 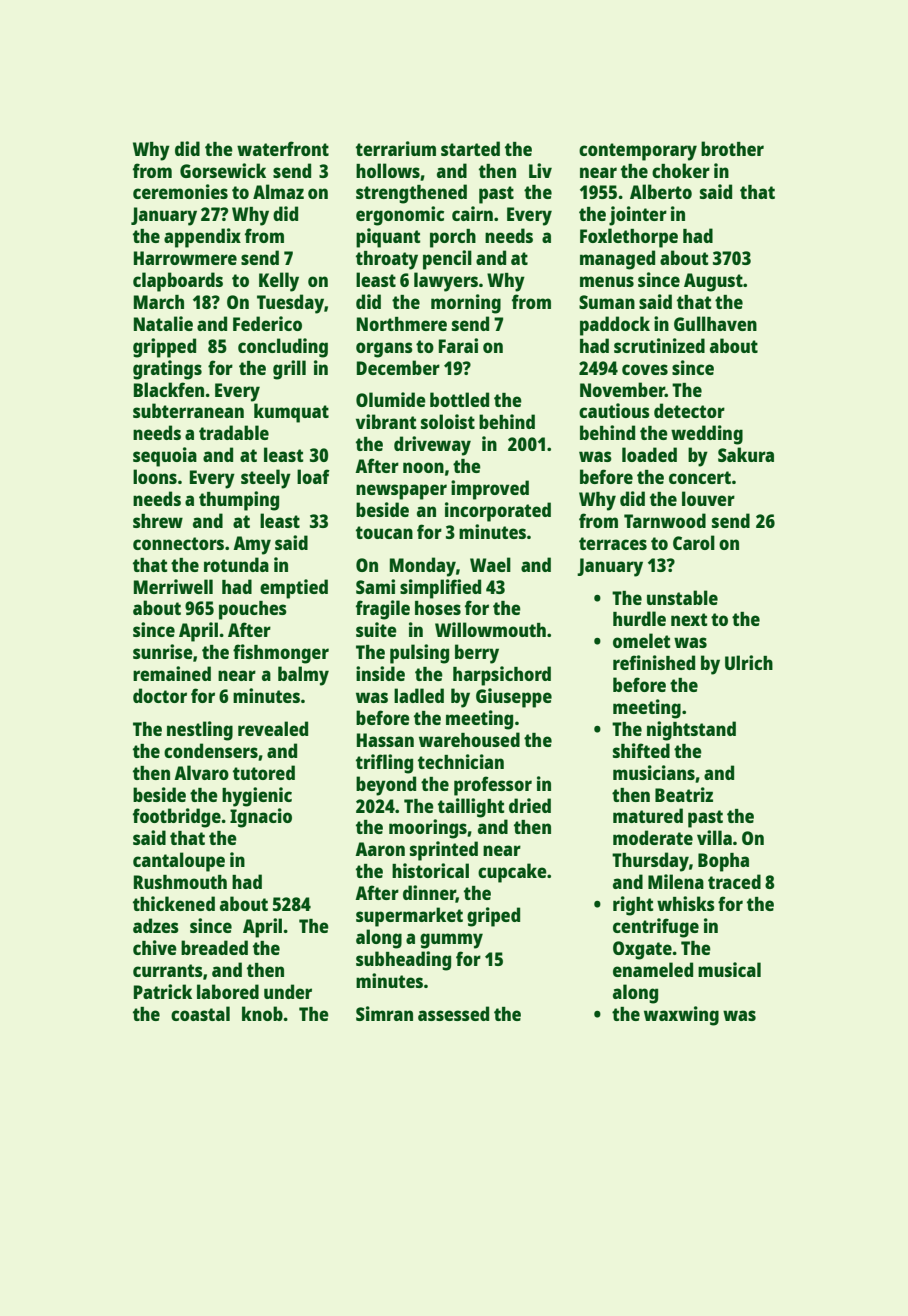 I want to click on sprinted, so click(x=444, y=851).
